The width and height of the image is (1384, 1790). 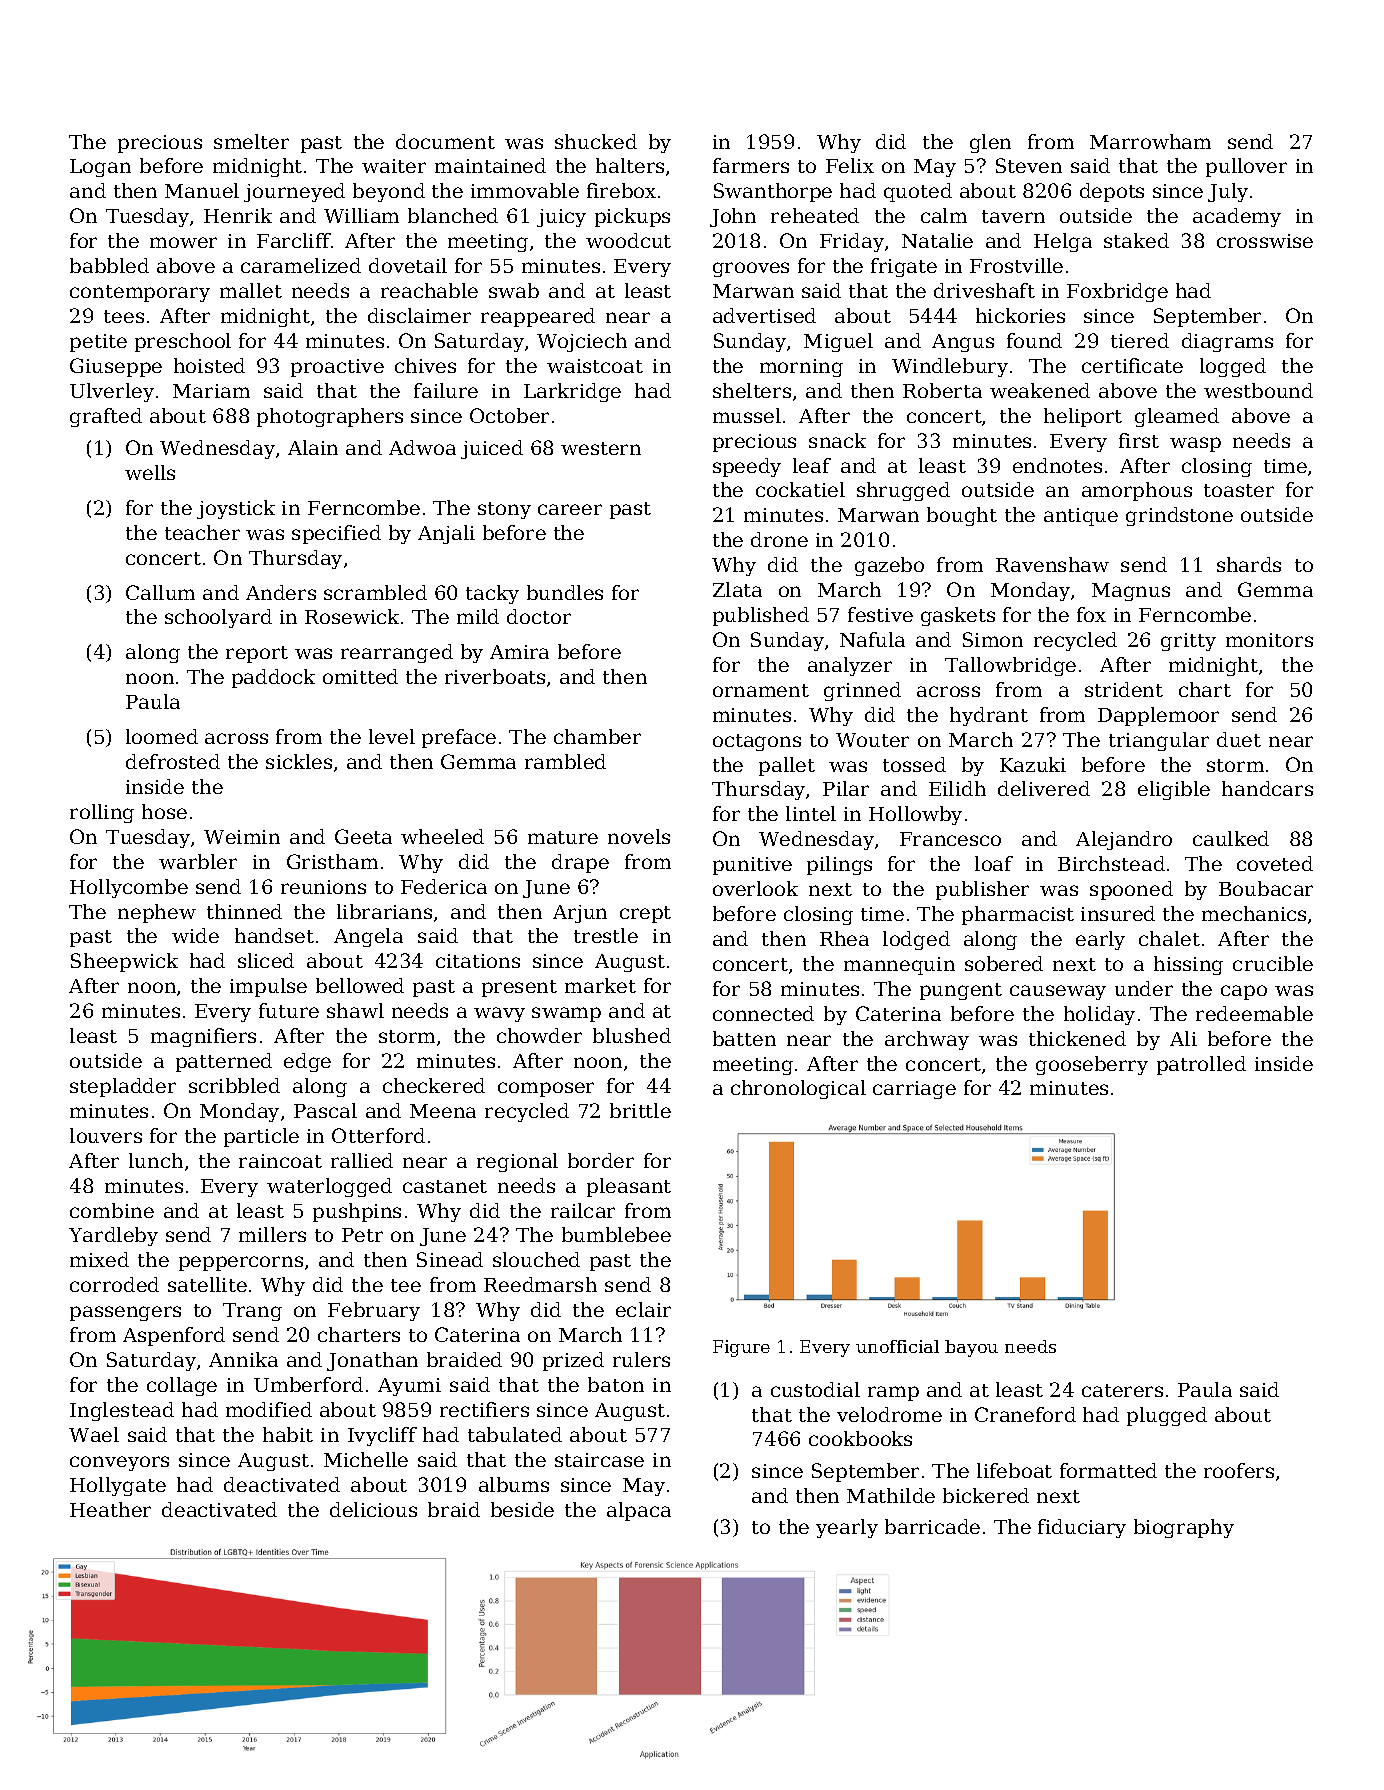 I want to click on corroded, so click(x=114, y=1284).
